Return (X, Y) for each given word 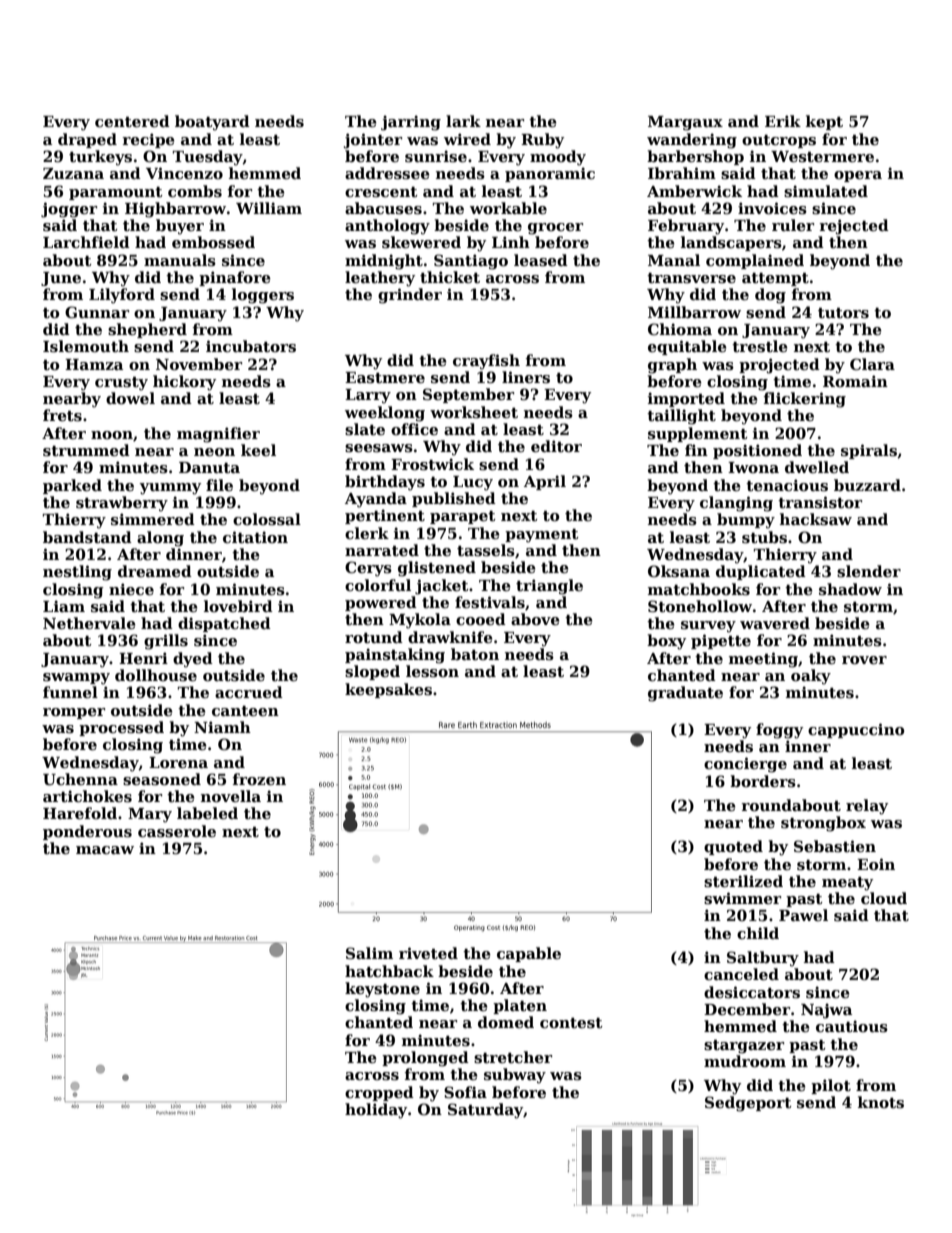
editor (556, 446)
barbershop (695, 157)
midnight (384, 262)
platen (520, 1006)
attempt (775, 279)
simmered (153, 519)
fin (696, 450)
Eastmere (385, 378)
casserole (177, 831)
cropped (379, 1093)
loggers (263, 296)
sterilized (743, 881)
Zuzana (73, 173)
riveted (428, 953)
